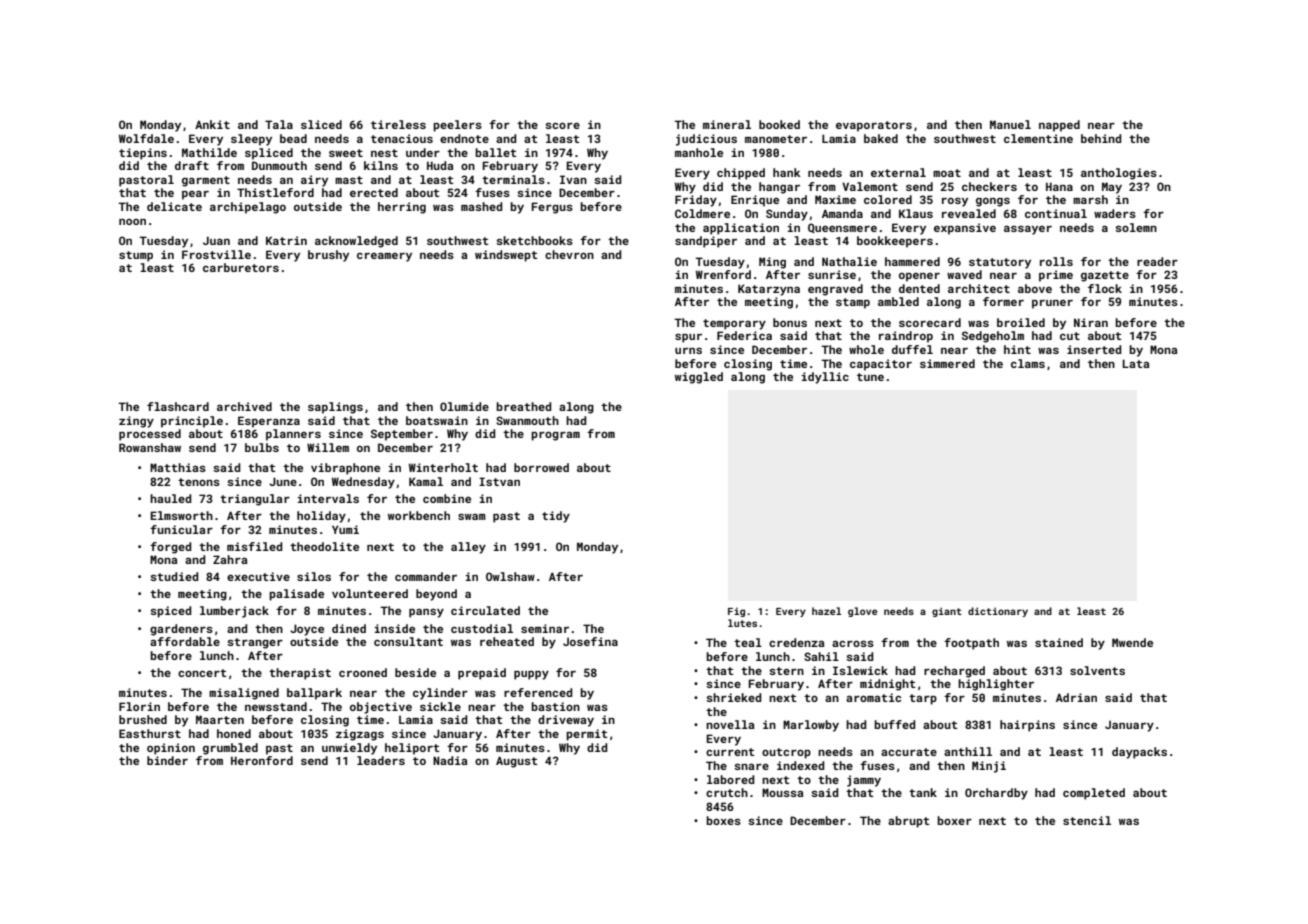 Image resolution: width=1308 pixels, height=924 pixels. I want to click on Swanmouth, so click(527, 420).
